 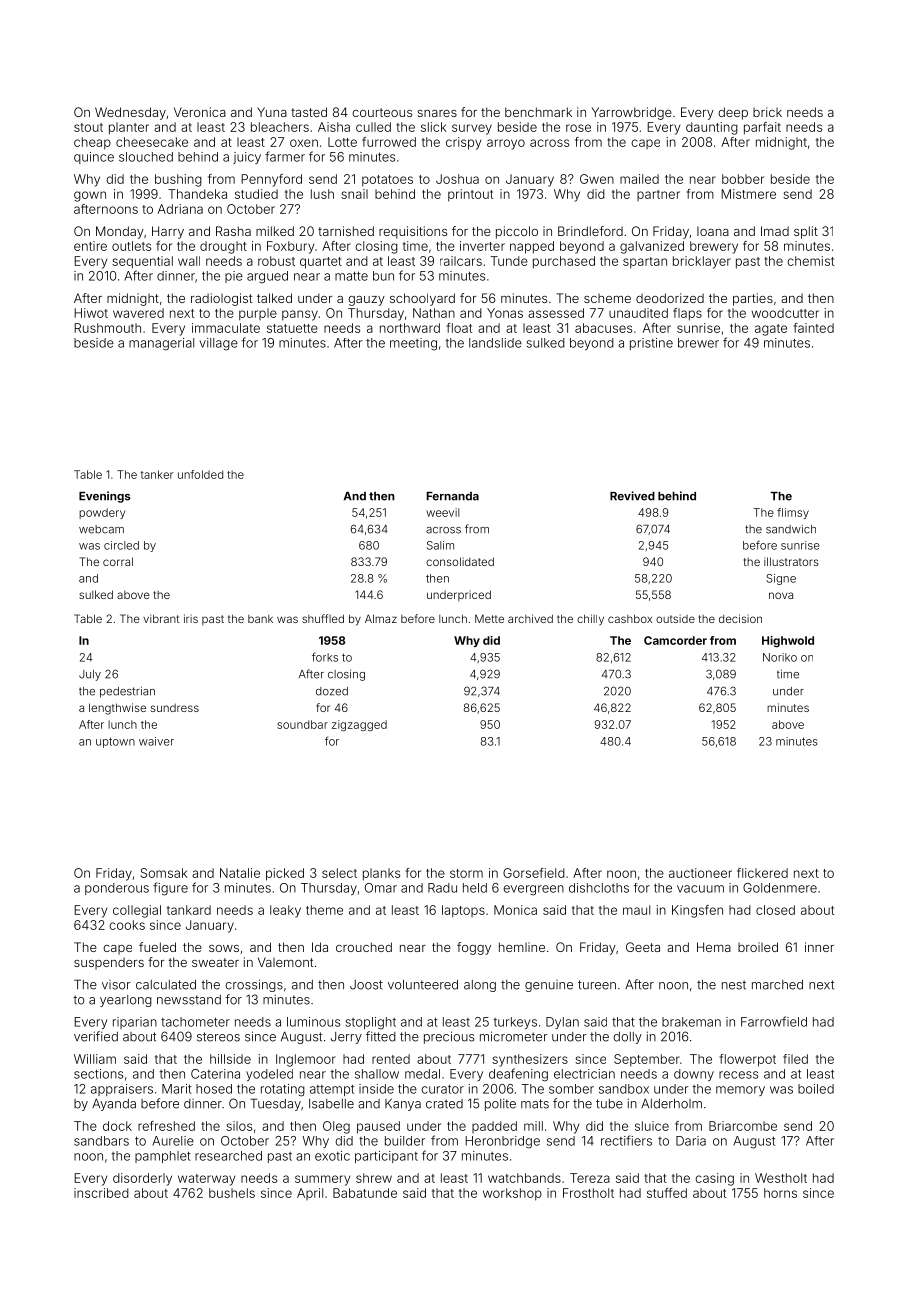 I want to click on snares, so click(x=437, y=113).
